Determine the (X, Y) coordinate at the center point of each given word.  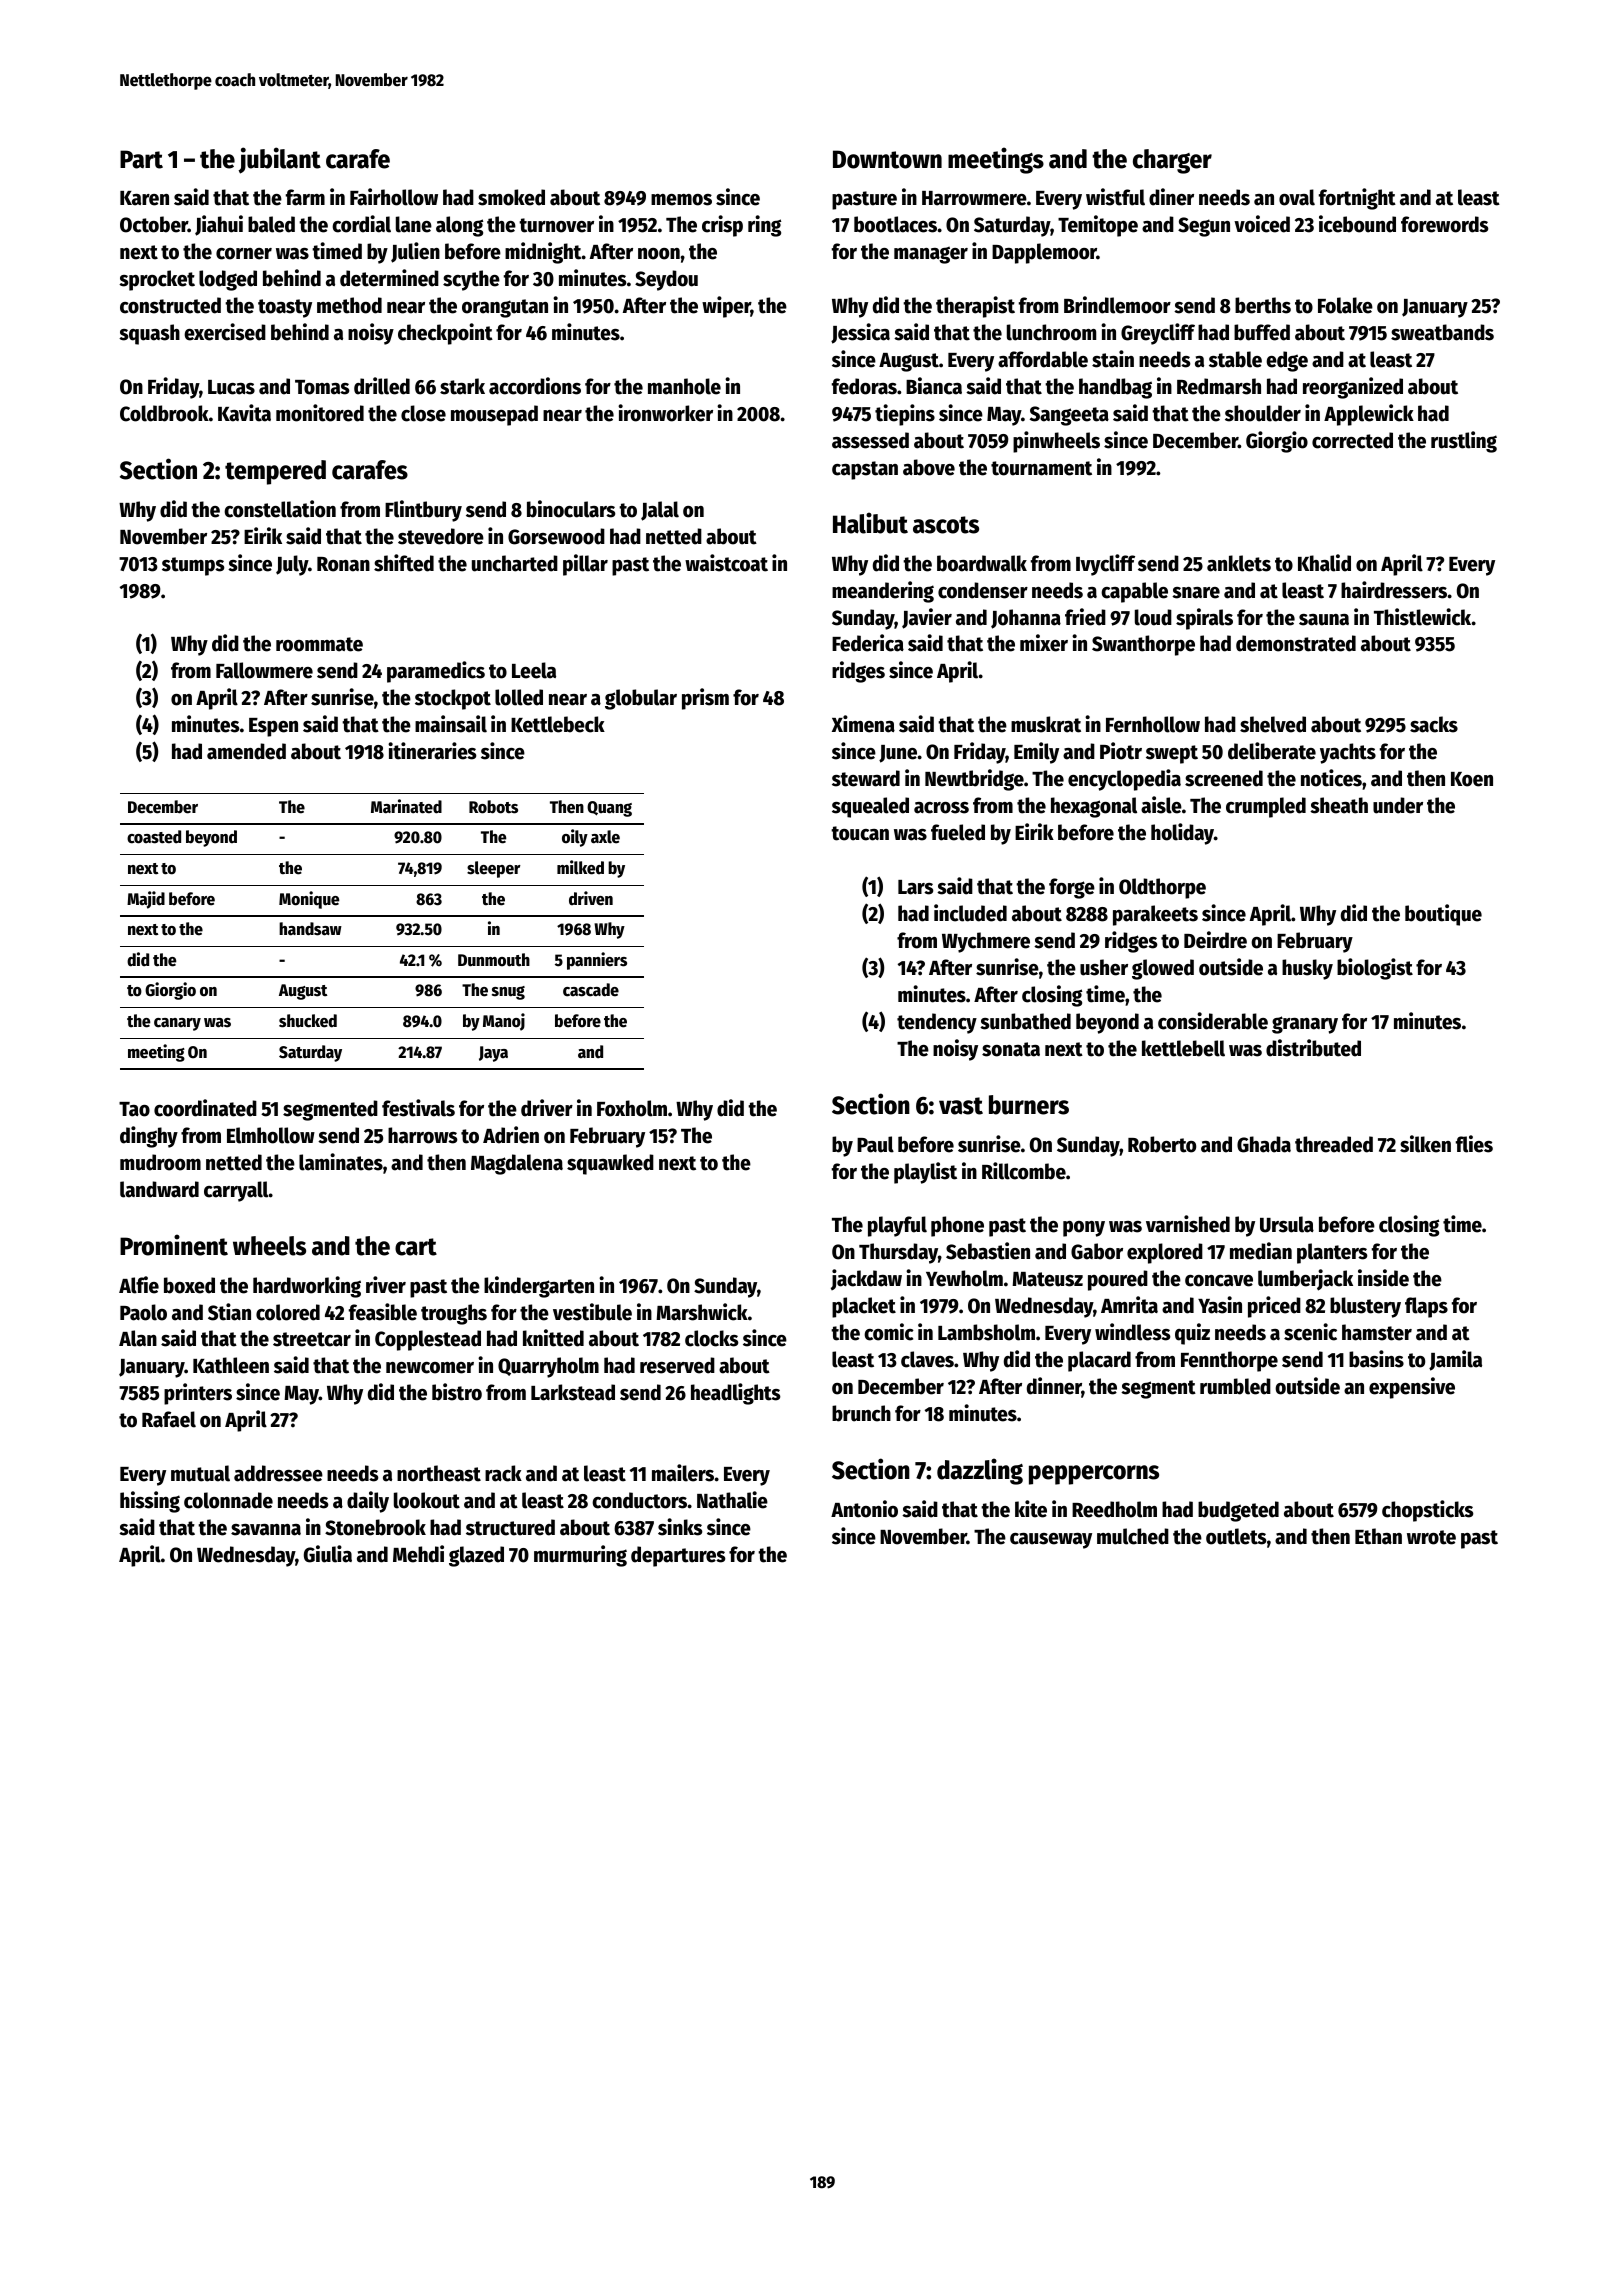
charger (1172, 161)
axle (605, 837)
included (970, 913)
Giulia (328, 1554)
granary (1305, 1025)
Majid (146, 900)
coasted (154, 837)
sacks (1434, 724)
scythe (471, 280)
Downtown (887, 159)
